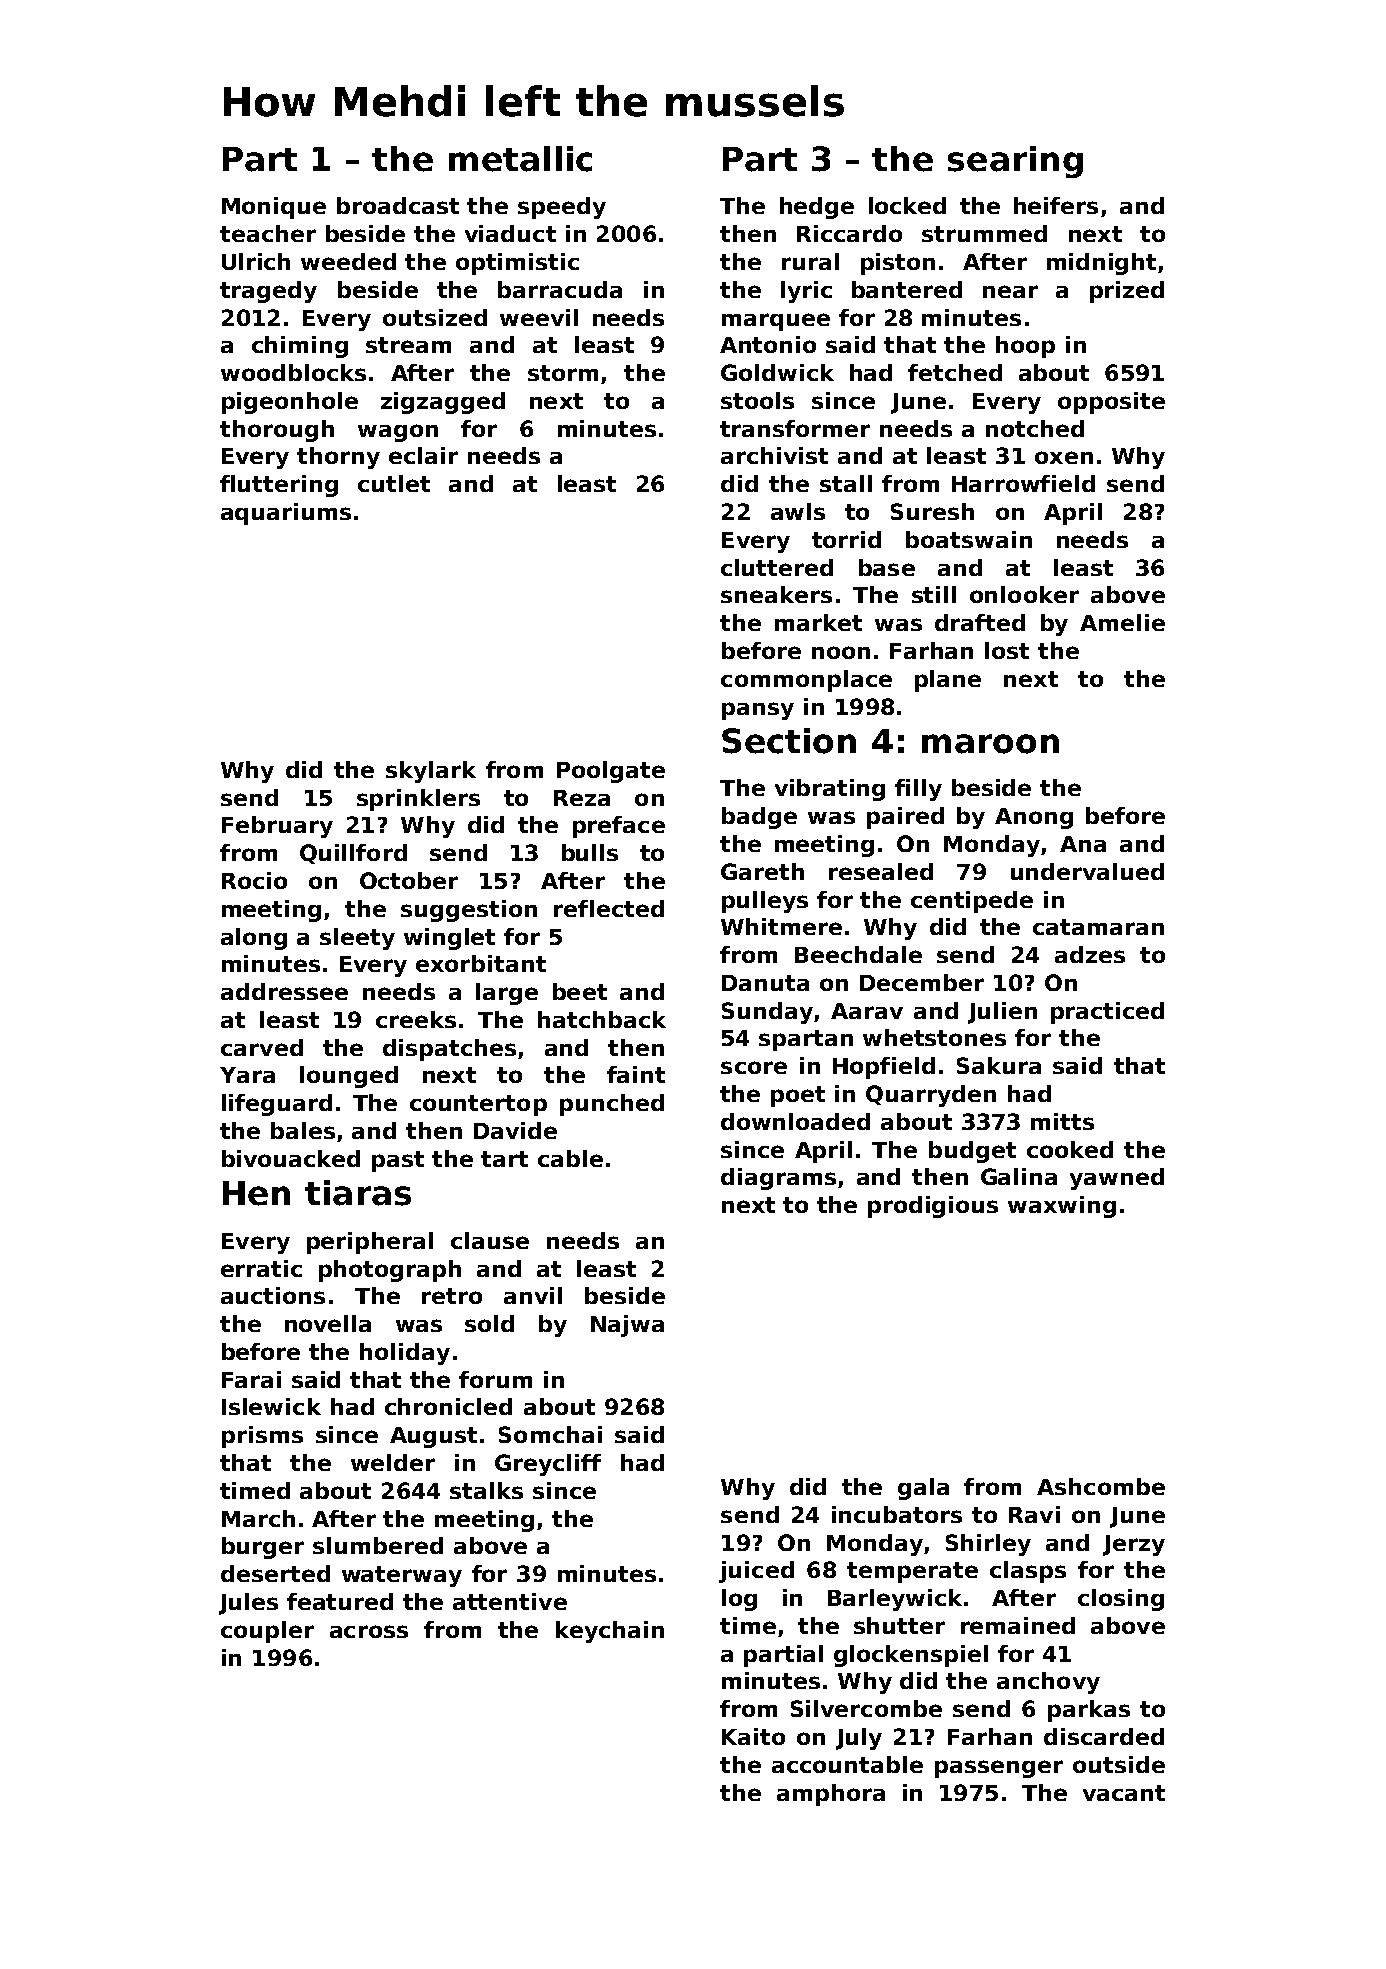 The width and height of the image is (1386, 1969). I want to click on skylark, so click(431, 772).
